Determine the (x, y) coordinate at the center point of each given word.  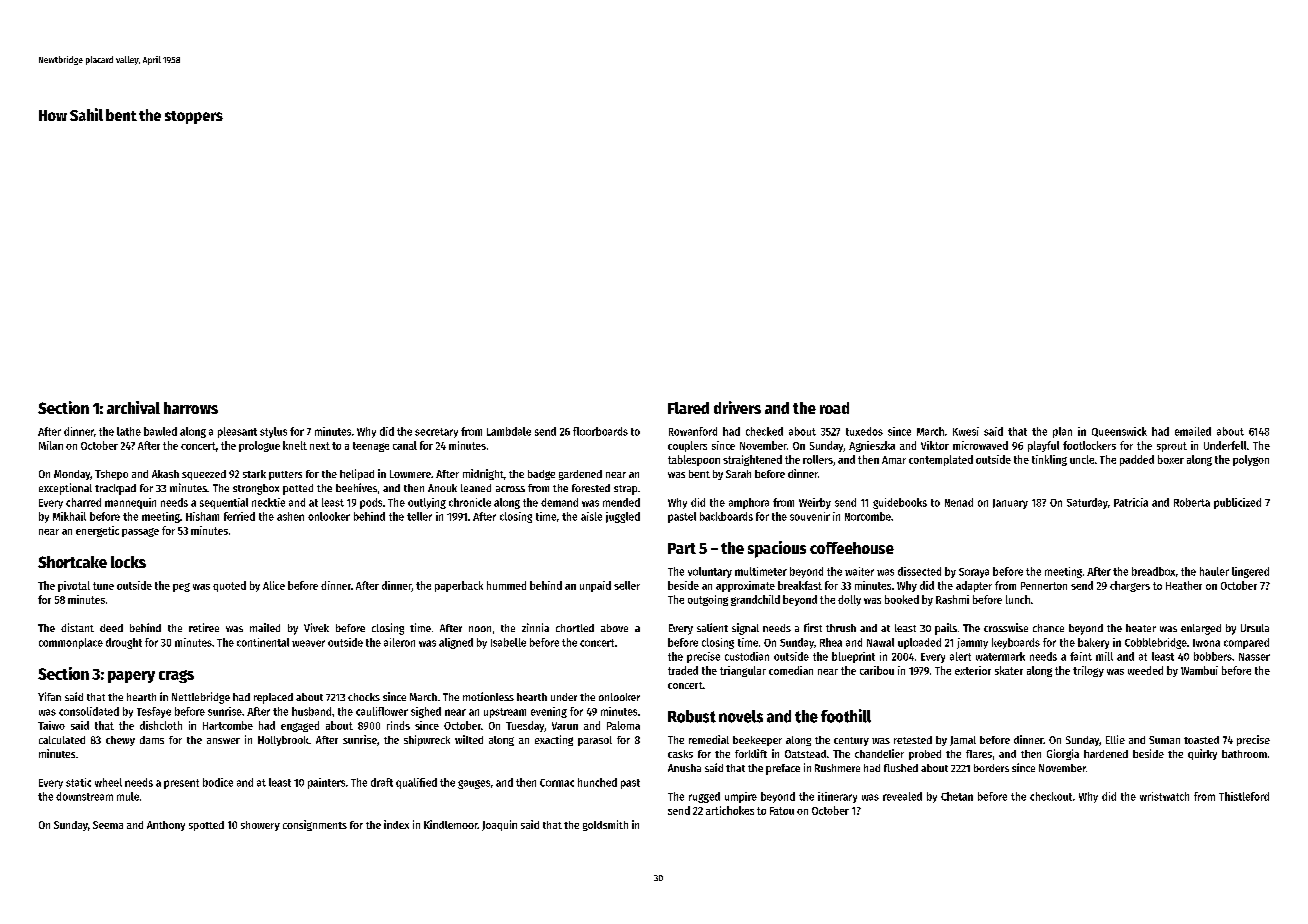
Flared (688, 408)
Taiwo (51, 725)
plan (1062, 432)
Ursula (1255, 628)
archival (133, 407)
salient (712, 627)
